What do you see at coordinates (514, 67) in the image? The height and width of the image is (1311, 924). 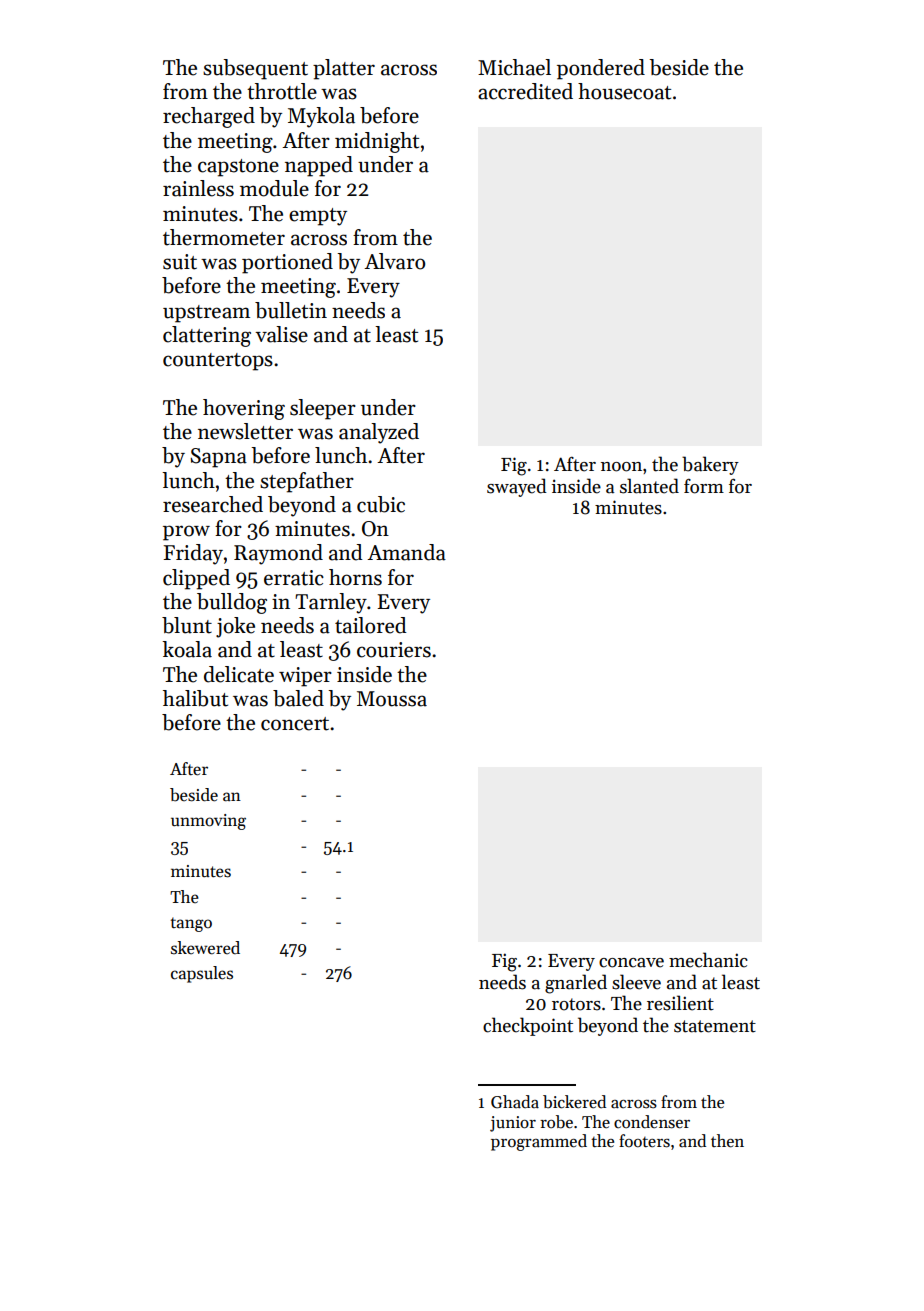 I see `Michael` at bounding box center [514, 67].
